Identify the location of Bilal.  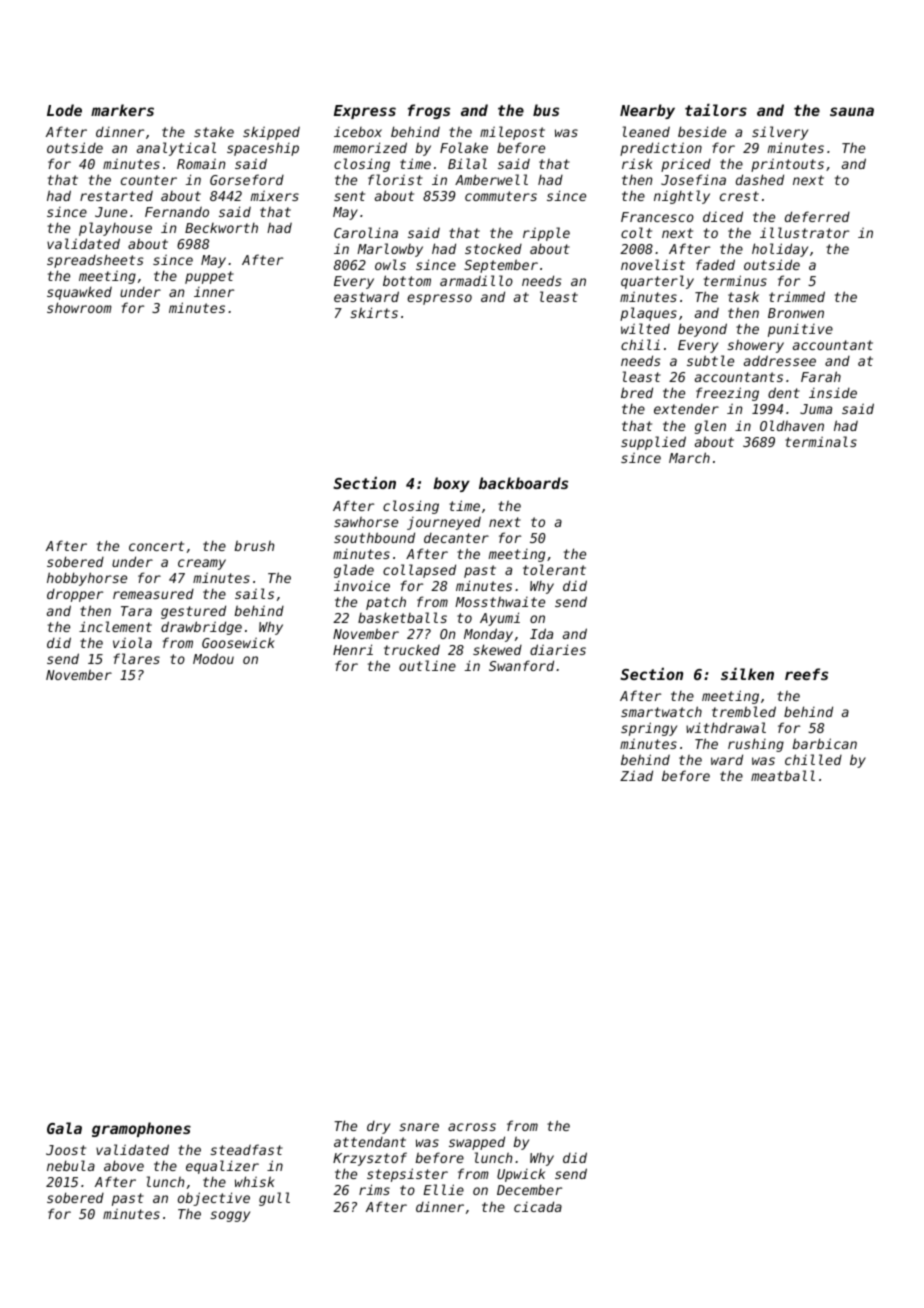
(467, 163).
